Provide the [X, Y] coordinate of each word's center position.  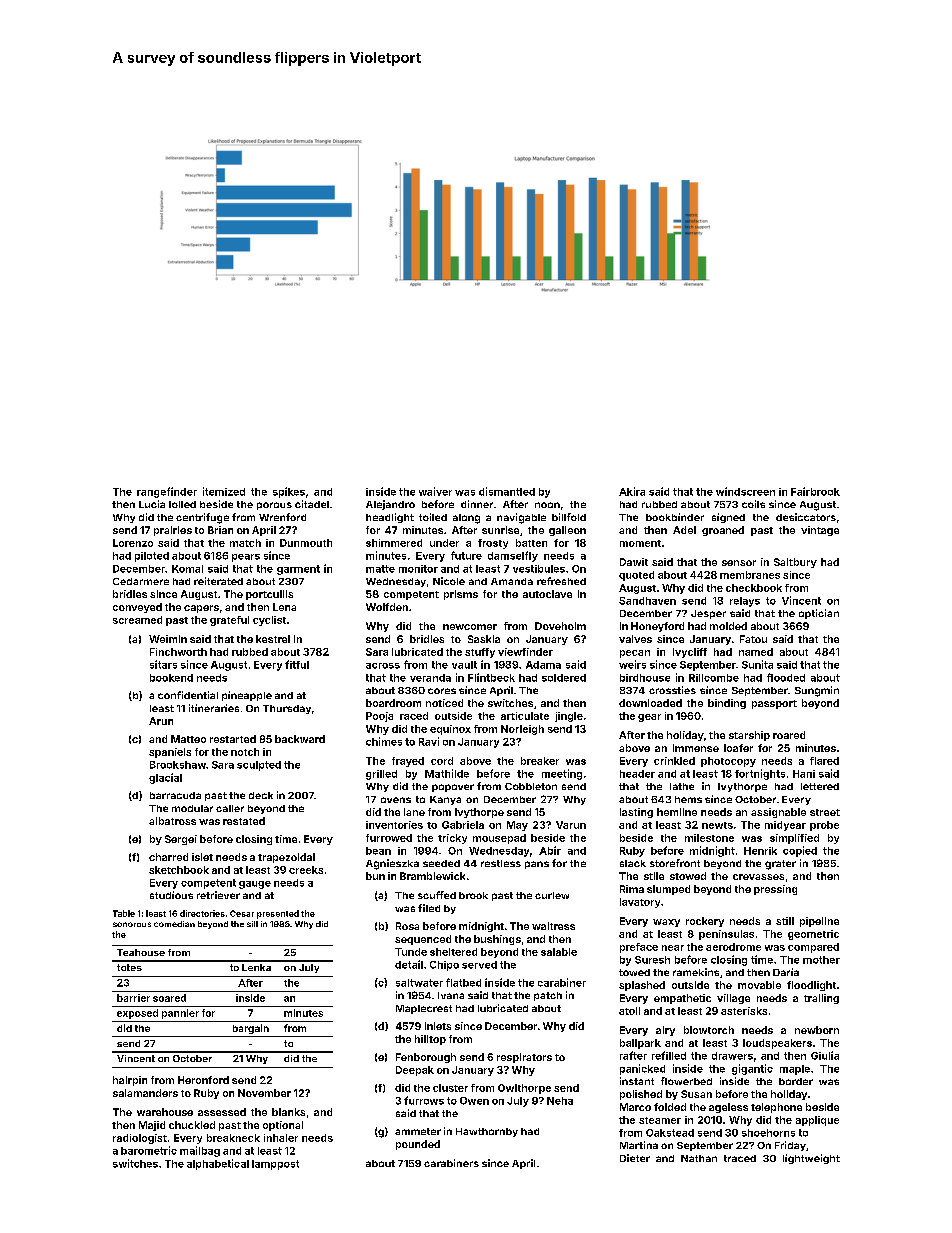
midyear [785, 826]
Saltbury [795, 563]
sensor [739, 563]
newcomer [470, 627]
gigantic [752, 1069]
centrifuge [202, 518]
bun [375, 876]
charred [168, 857]
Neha [560, 1101]
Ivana [451, 995]
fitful [297, 664]
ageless [728, 1108]
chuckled [192, 1125]
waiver [435, 491]
